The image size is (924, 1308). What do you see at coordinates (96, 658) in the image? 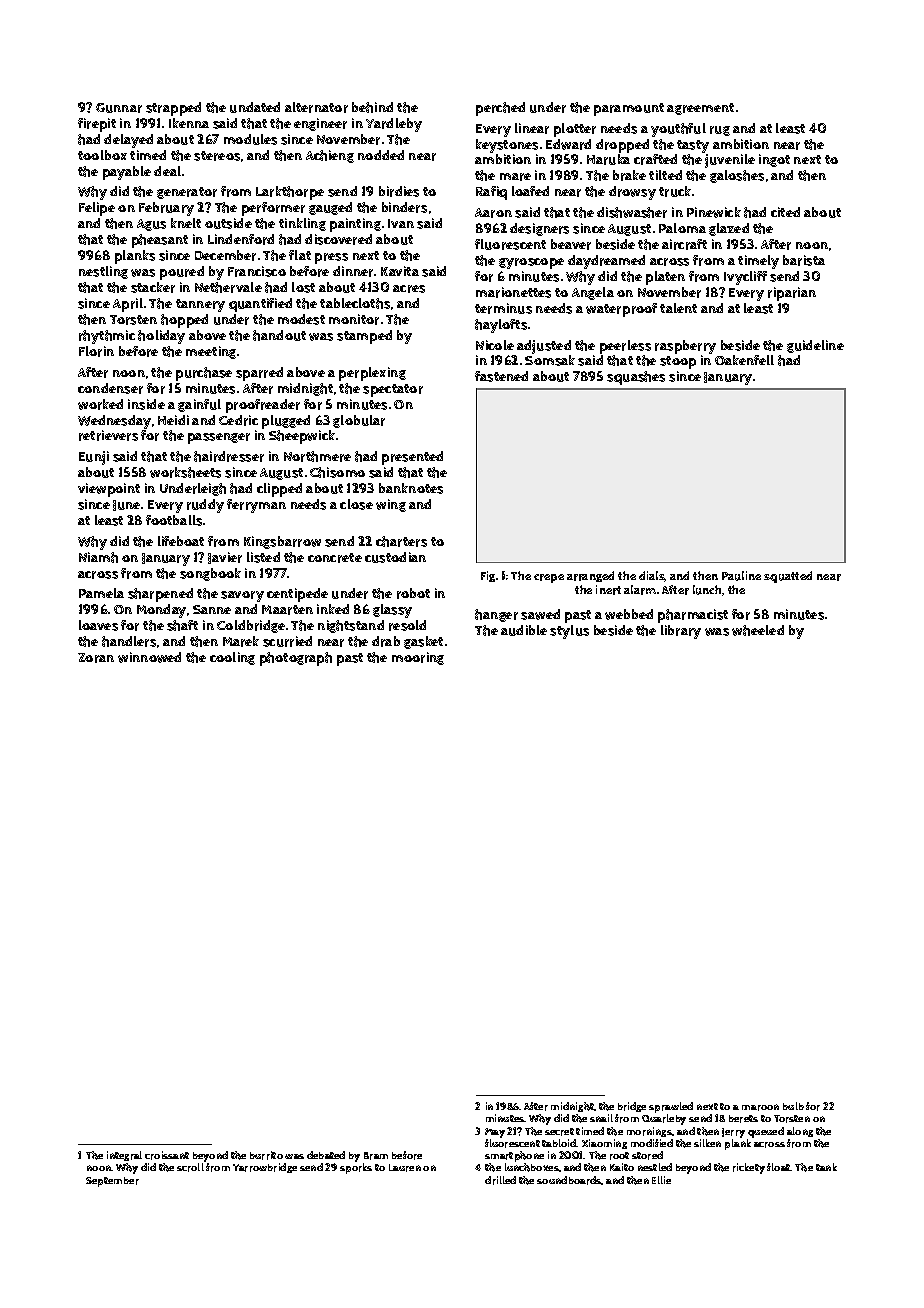
I see `Zoran` at bounding box center [96, 658].
